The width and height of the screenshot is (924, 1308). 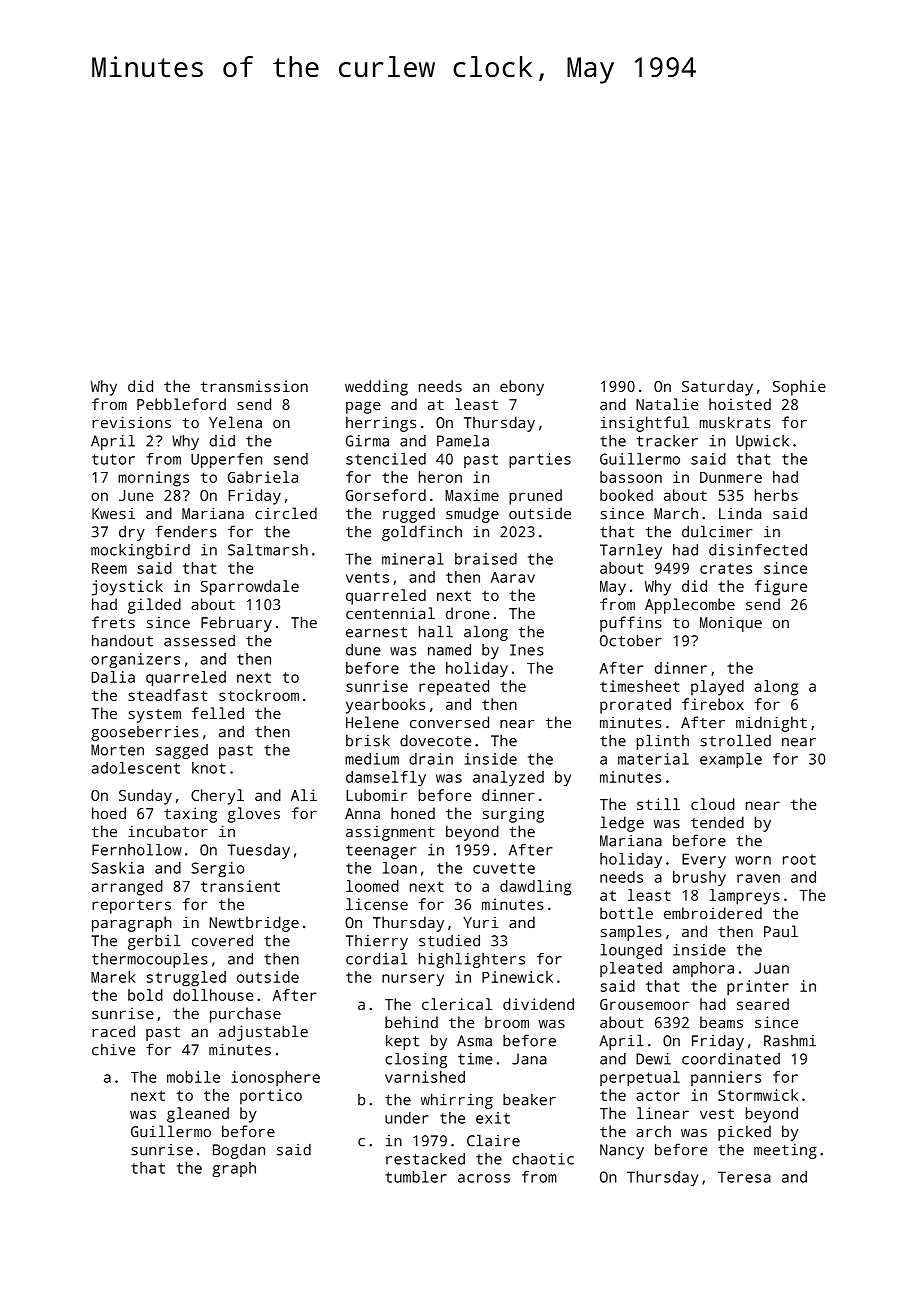 What do you see at coordinates (631, 640) in the screenshot?
I see `October` at bounding box center [631, 640].
